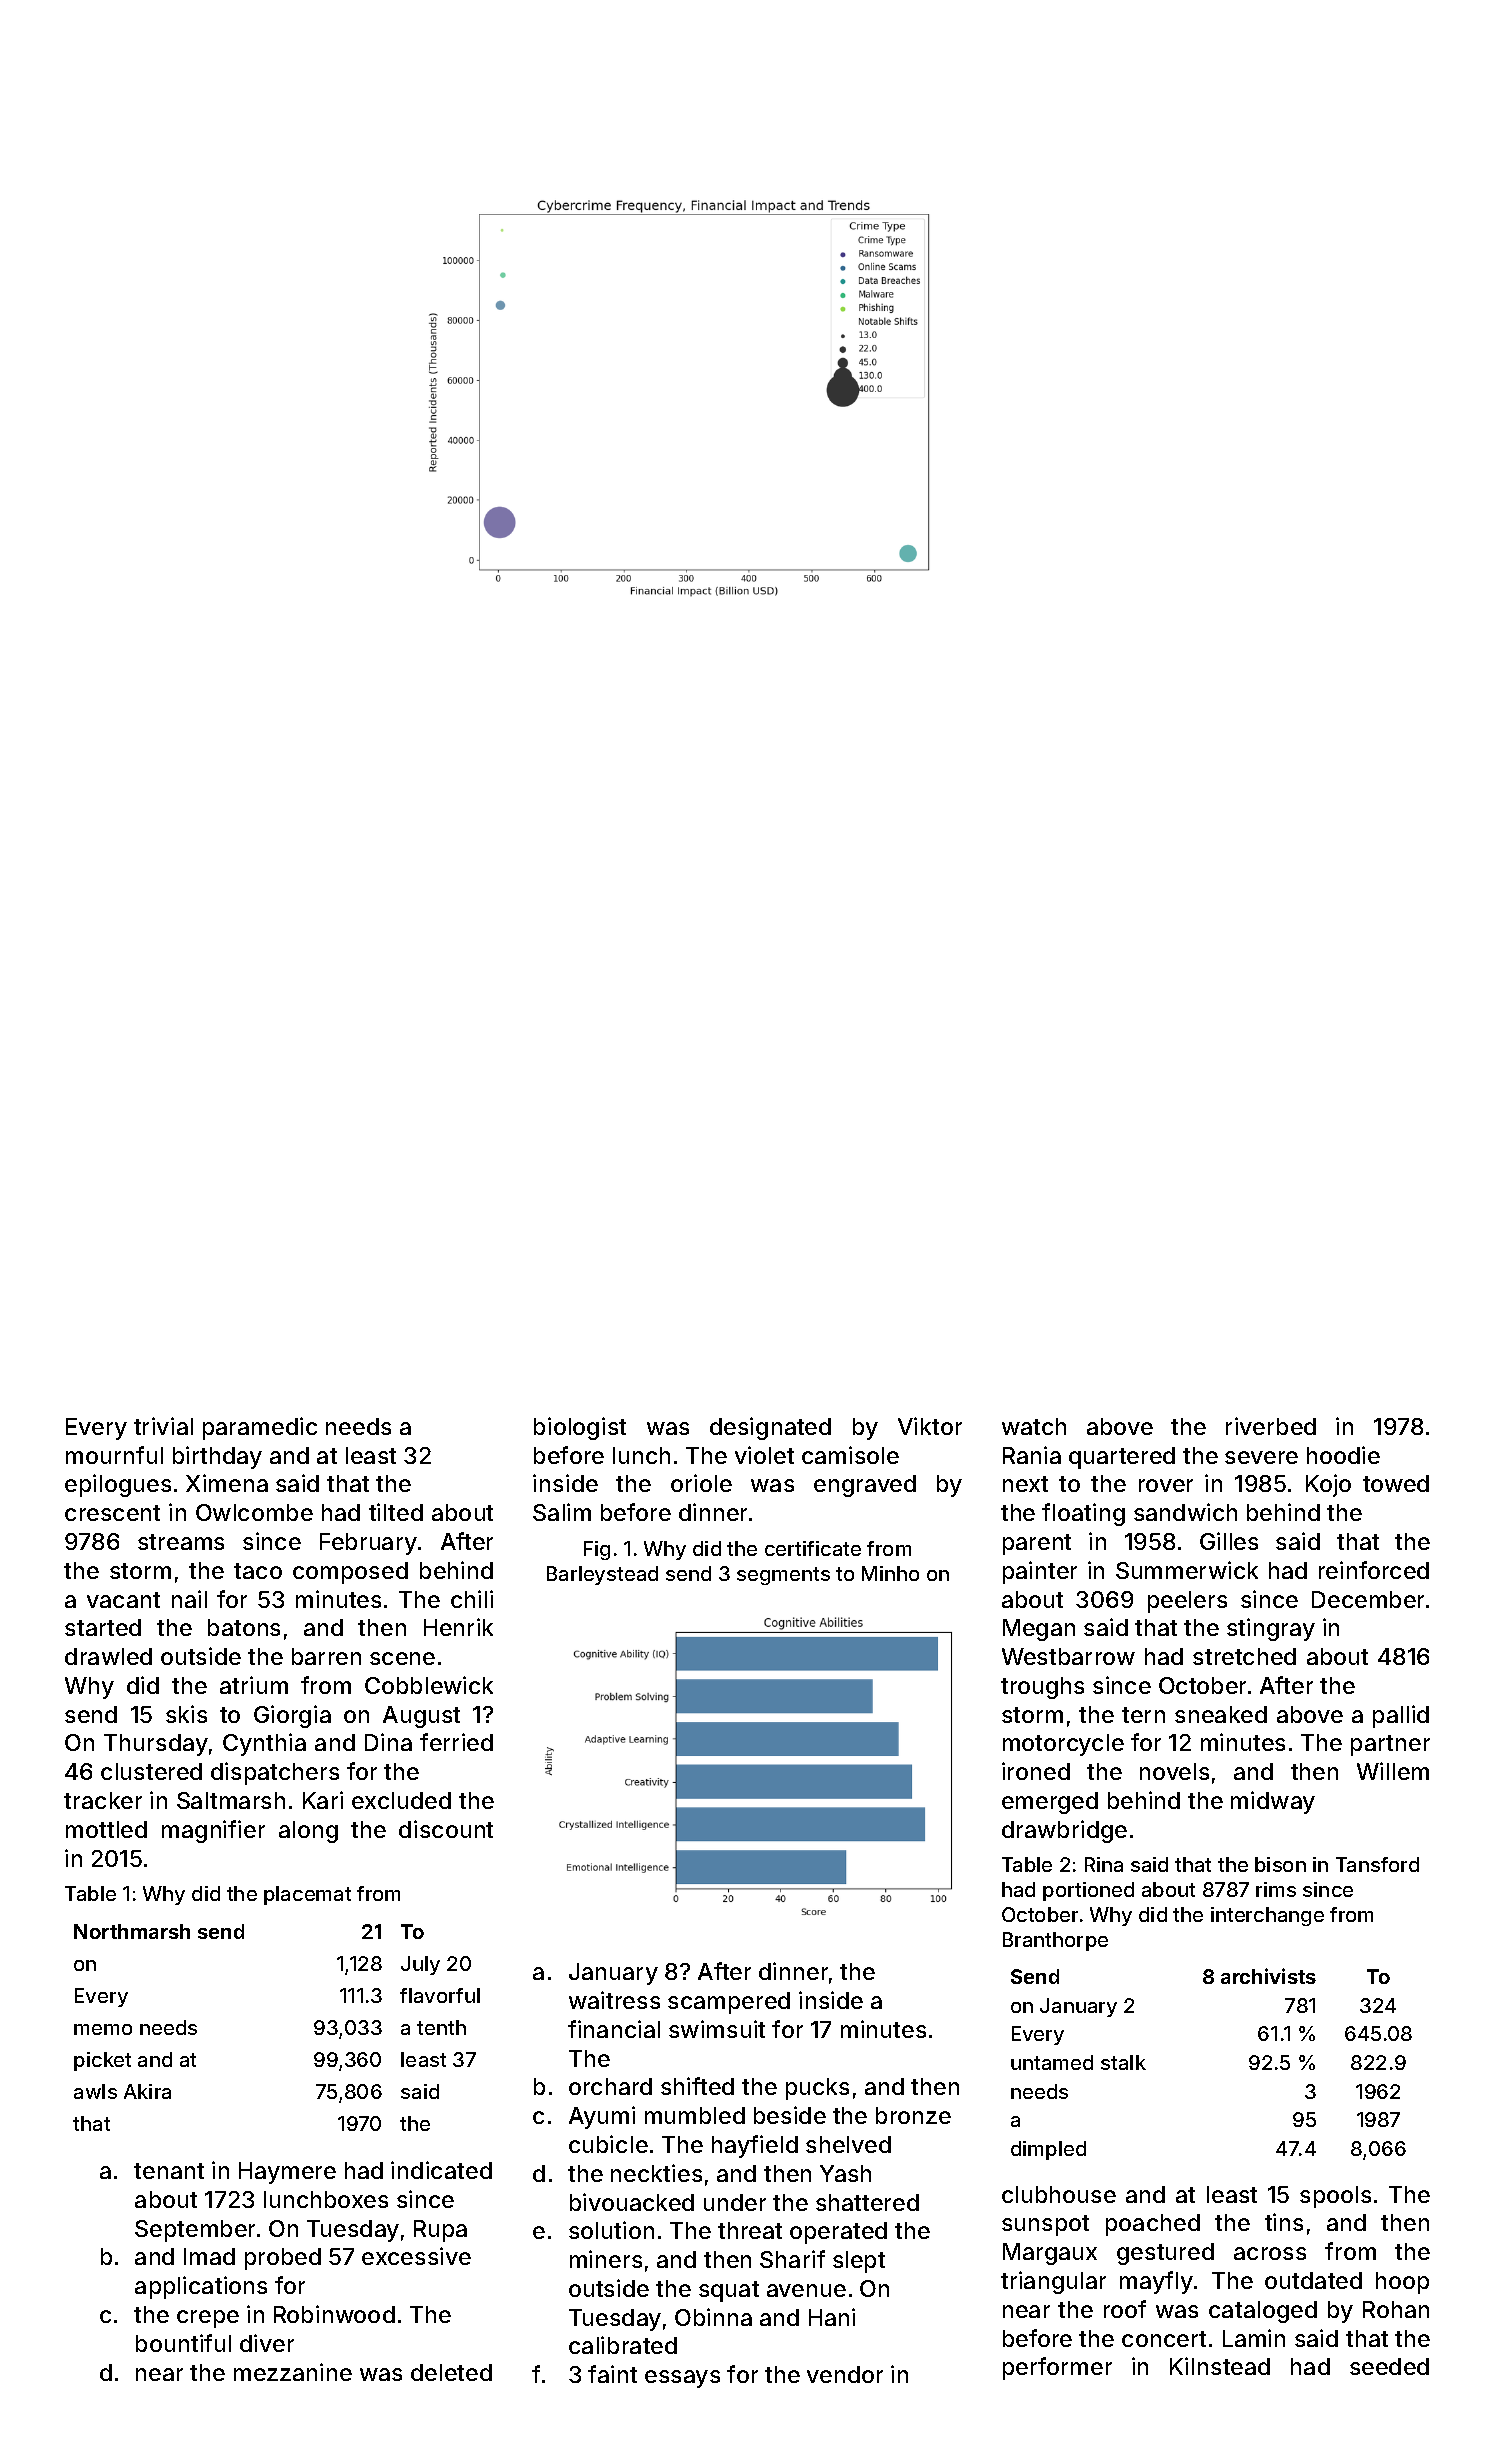 Image resolution: width=1496 pixels, height=2464 pixels. What do you see at coordinates (845, 2374) in the page?
I see `vendor` at bounding box center [845, 2374].
